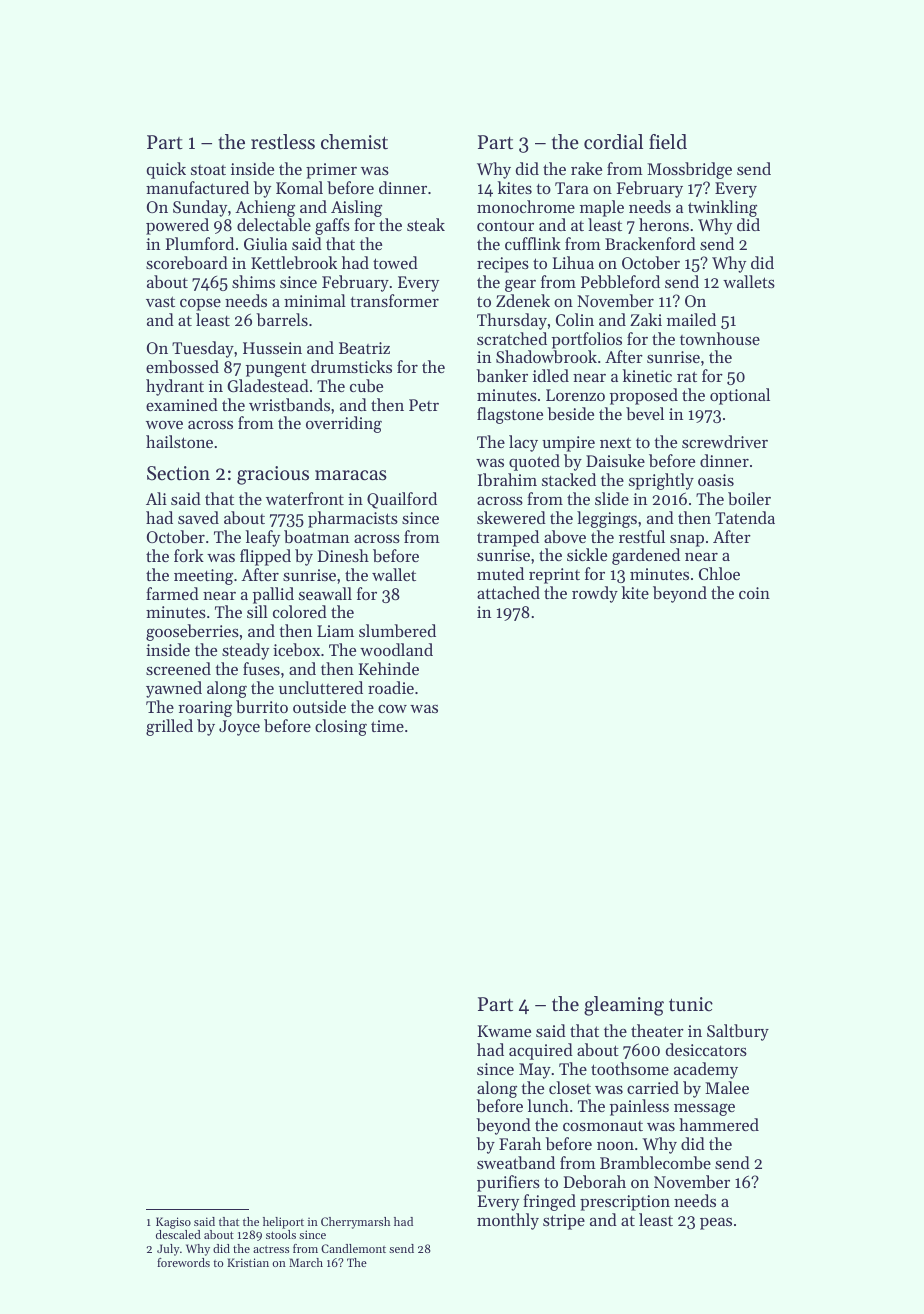 Image resolution: width=924 pixels, height=1314 pixels. What do you see at coordinates (720, 338) in the screenshot?
I see `townhouse` at bounding box center [720, 338].
